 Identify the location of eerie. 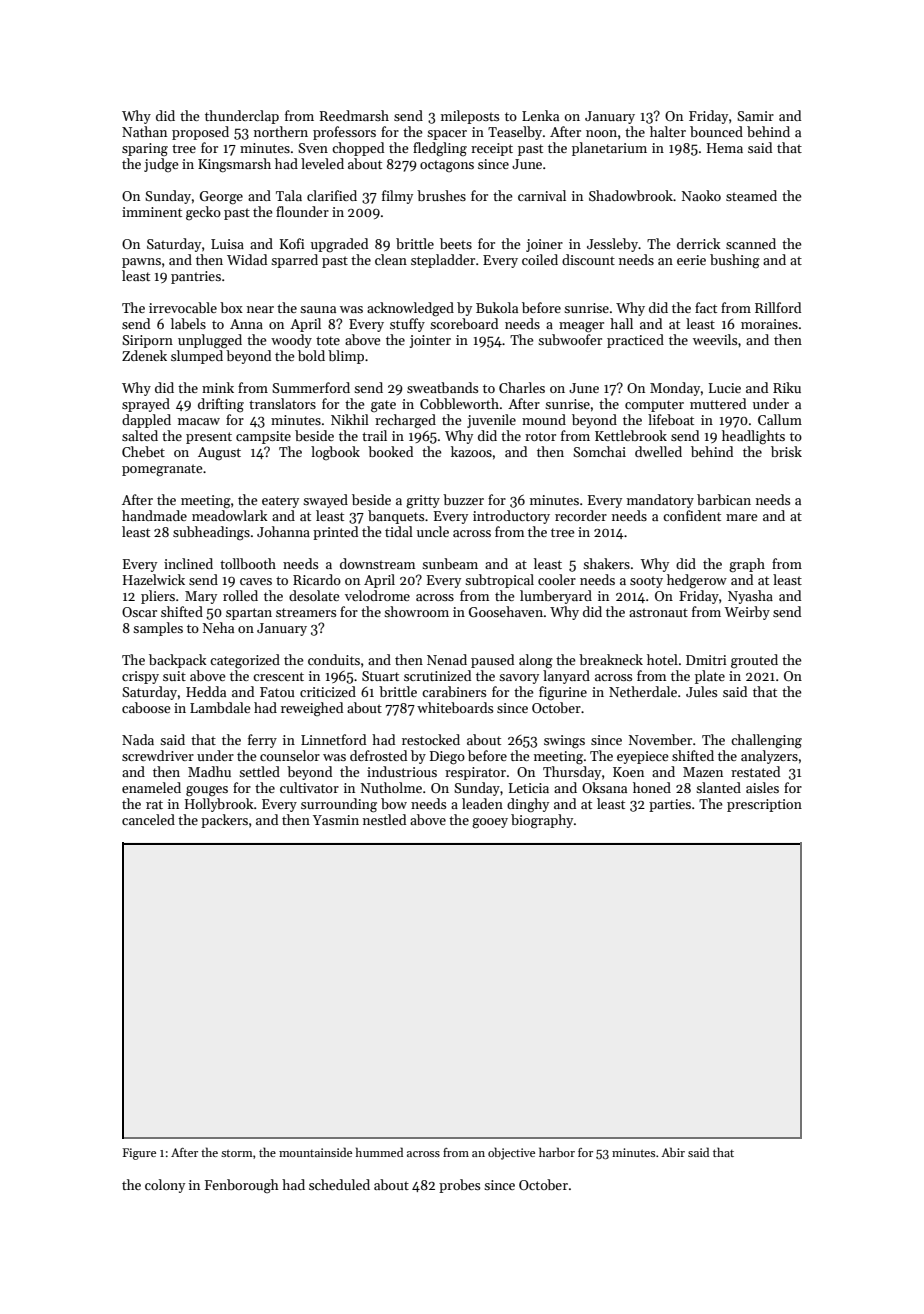
(691, 260).
